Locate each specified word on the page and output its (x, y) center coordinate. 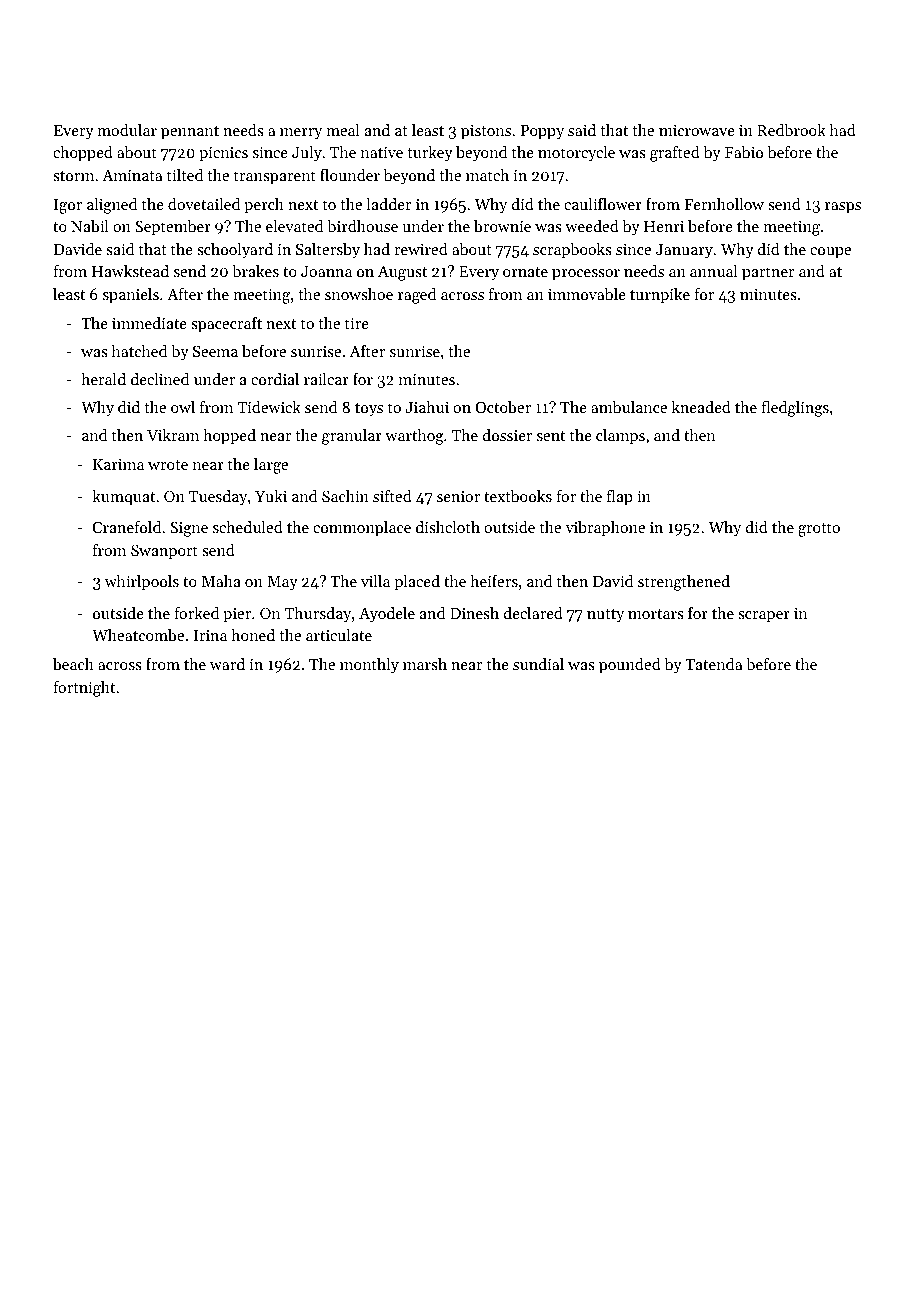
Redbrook (791, 130)
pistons (486, 132)
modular (127, 130)
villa (375, 581)
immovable (587, 294)
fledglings (795, 409)
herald (103, 379)
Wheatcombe (138, 635)
